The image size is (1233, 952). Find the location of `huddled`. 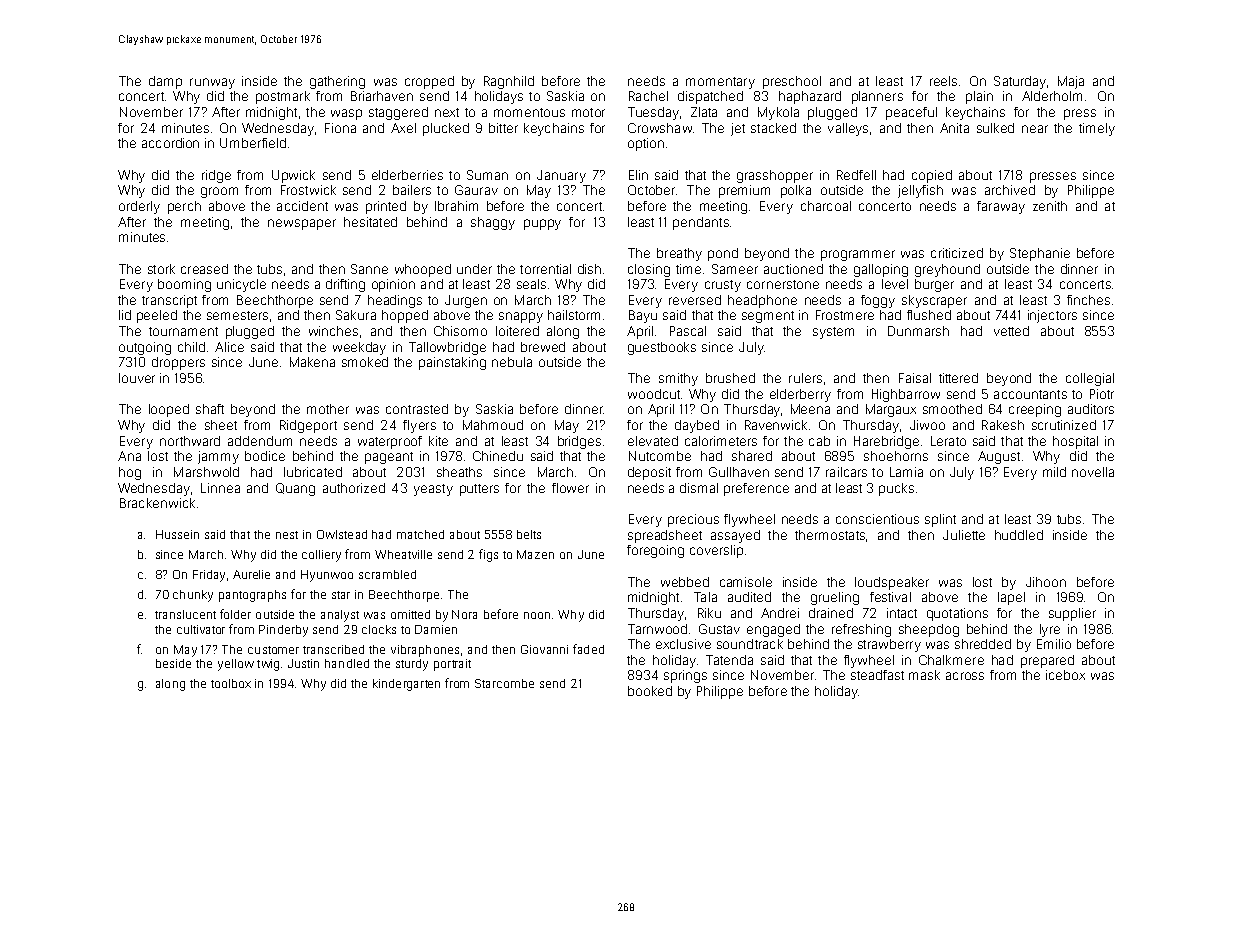

huddled is located at coordinates (1019, 535).
